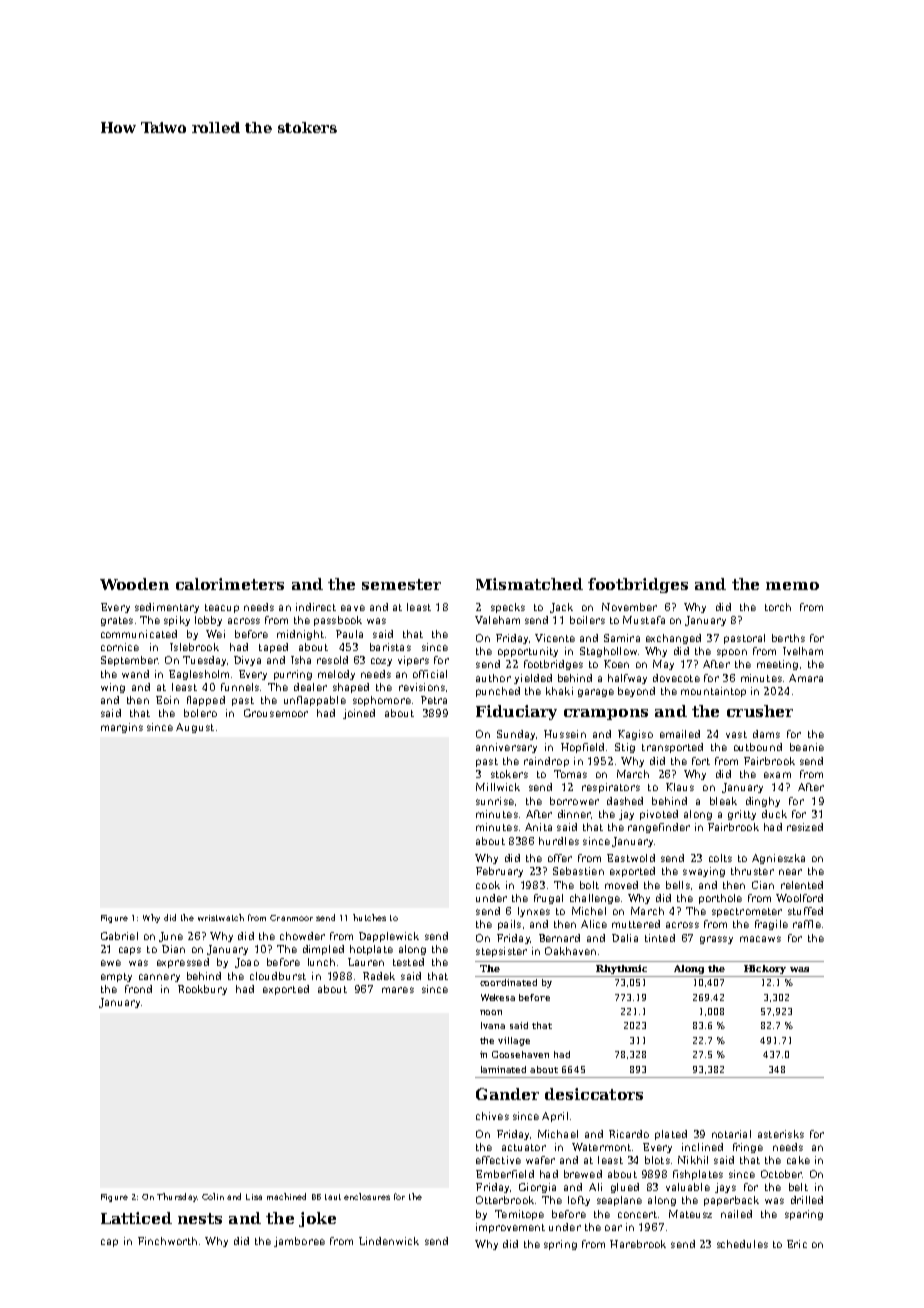 This screenshot has width=924, height=1308. I want to click on Wooden, so click(134, 584).
